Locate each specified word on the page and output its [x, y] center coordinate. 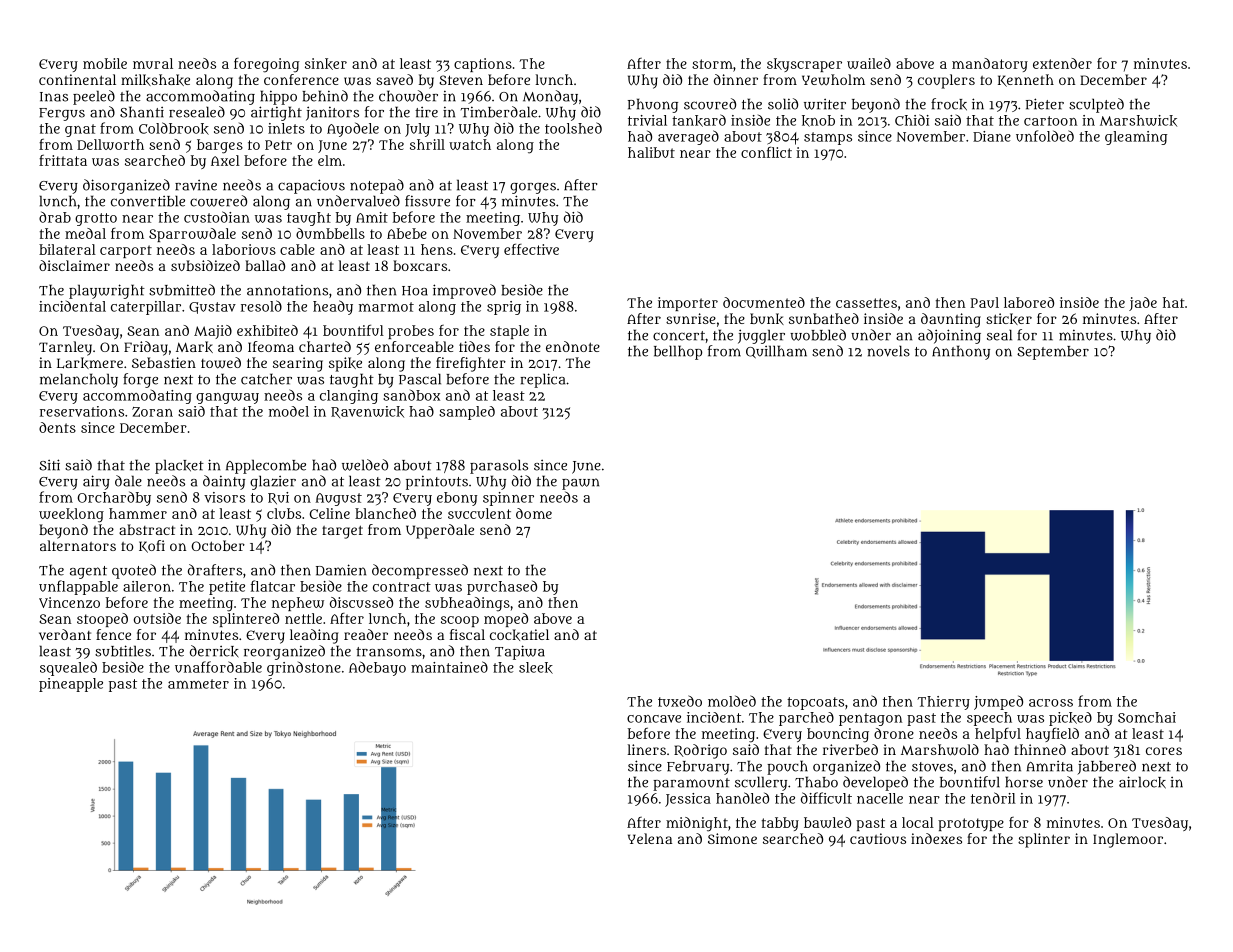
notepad [377, 186]
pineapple [71, 685]
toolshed [573, 128]
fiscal [467, 634]
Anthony [961, 352]
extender [1062, 63]
